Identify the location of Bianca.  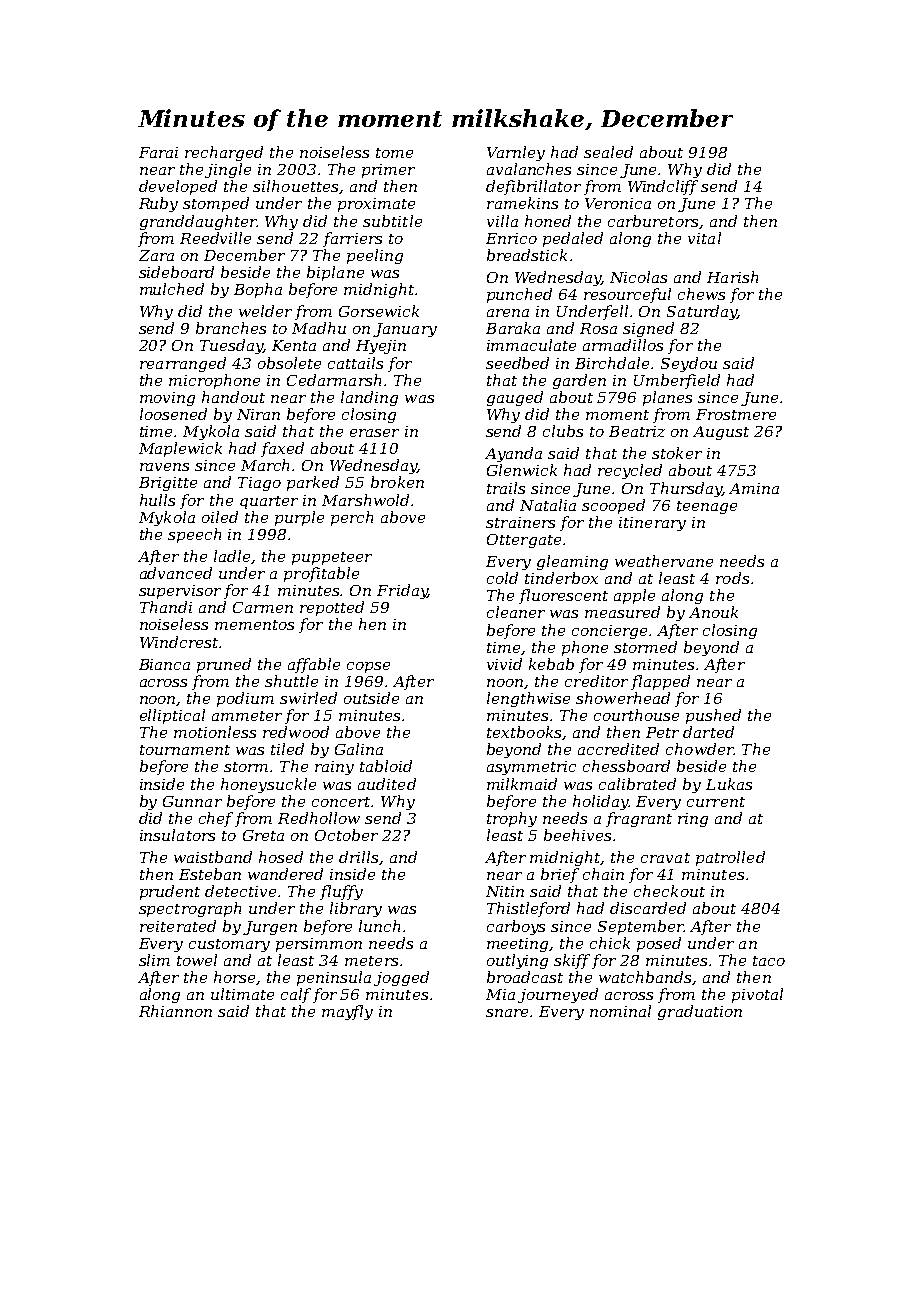
(164, 664).
